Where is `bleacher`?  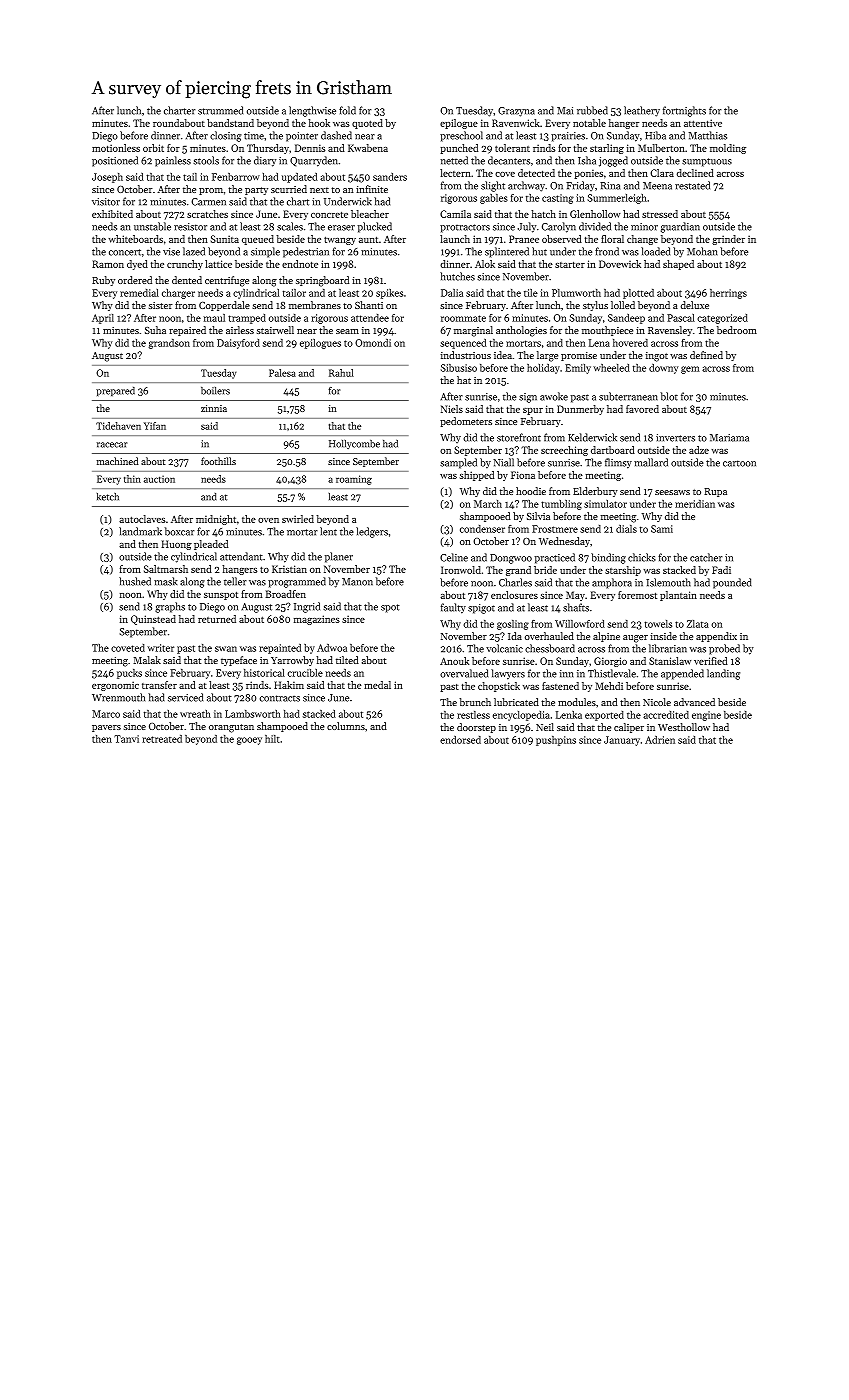 bleacher is located at coordinates (370, 214).
